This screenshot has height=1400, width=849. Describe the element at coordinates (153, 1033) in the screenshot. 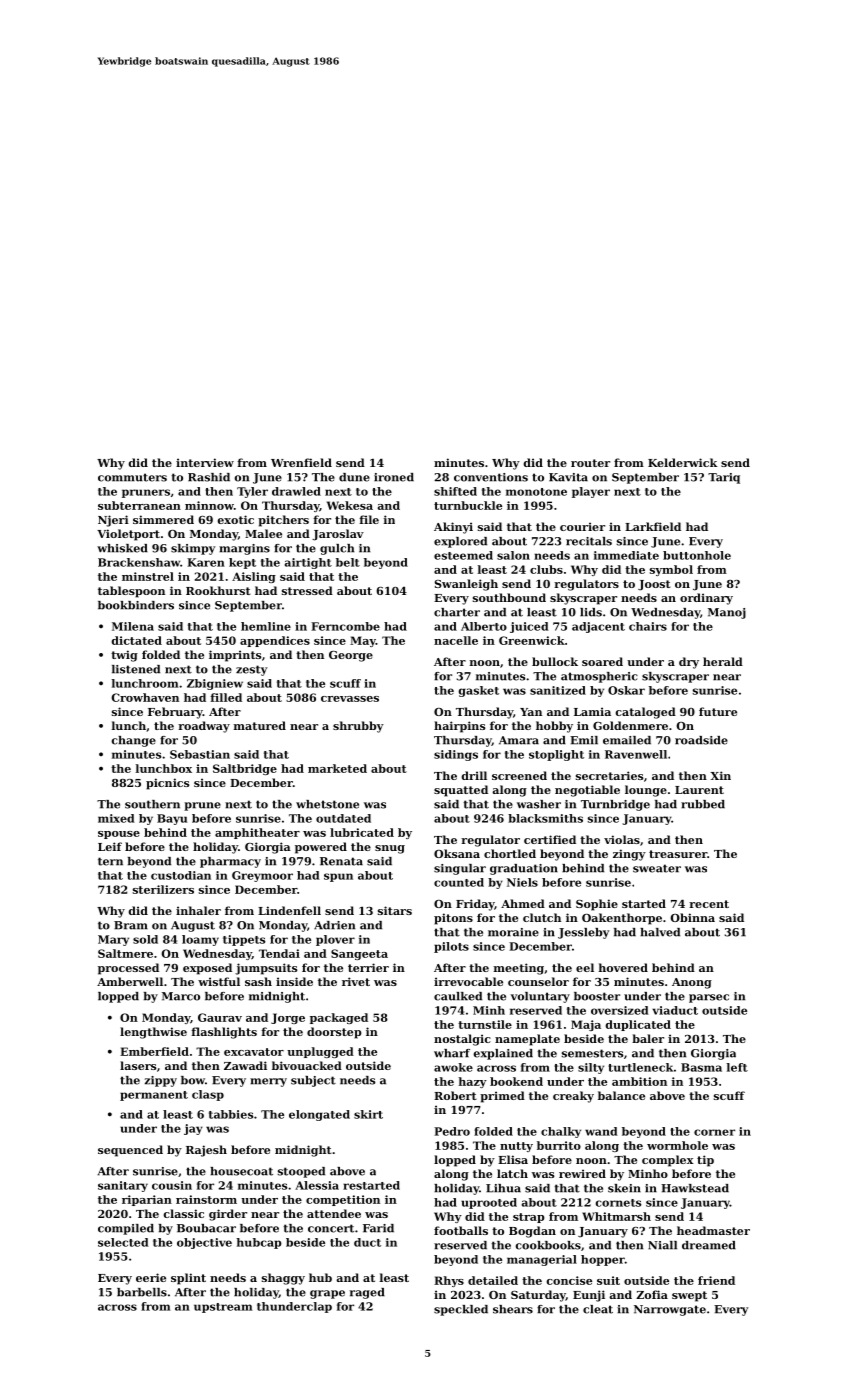

I see `lengthwise` at that location.
